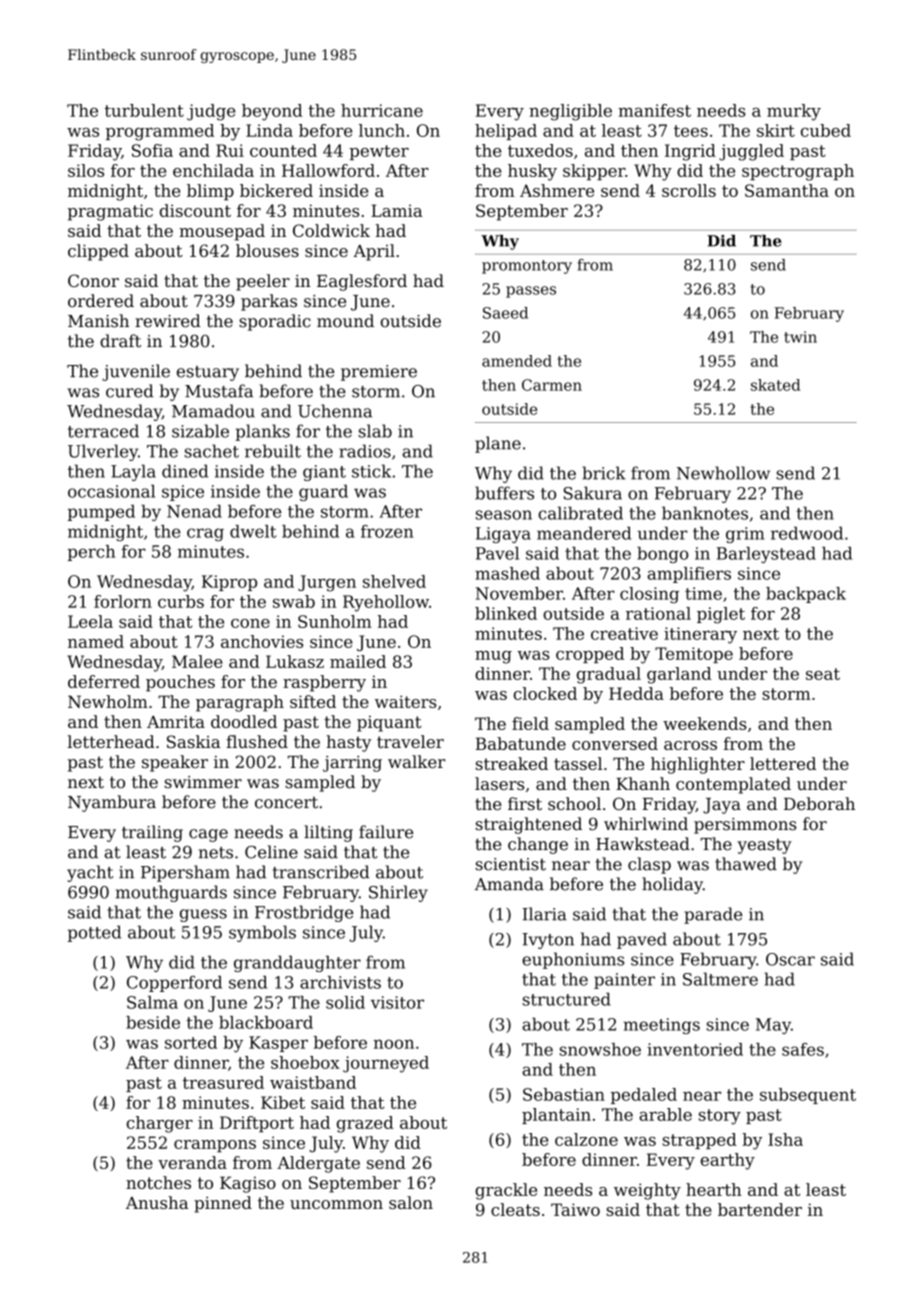 This document has height=1308, width=924. I want to click on piglet, so click(721, 615).
